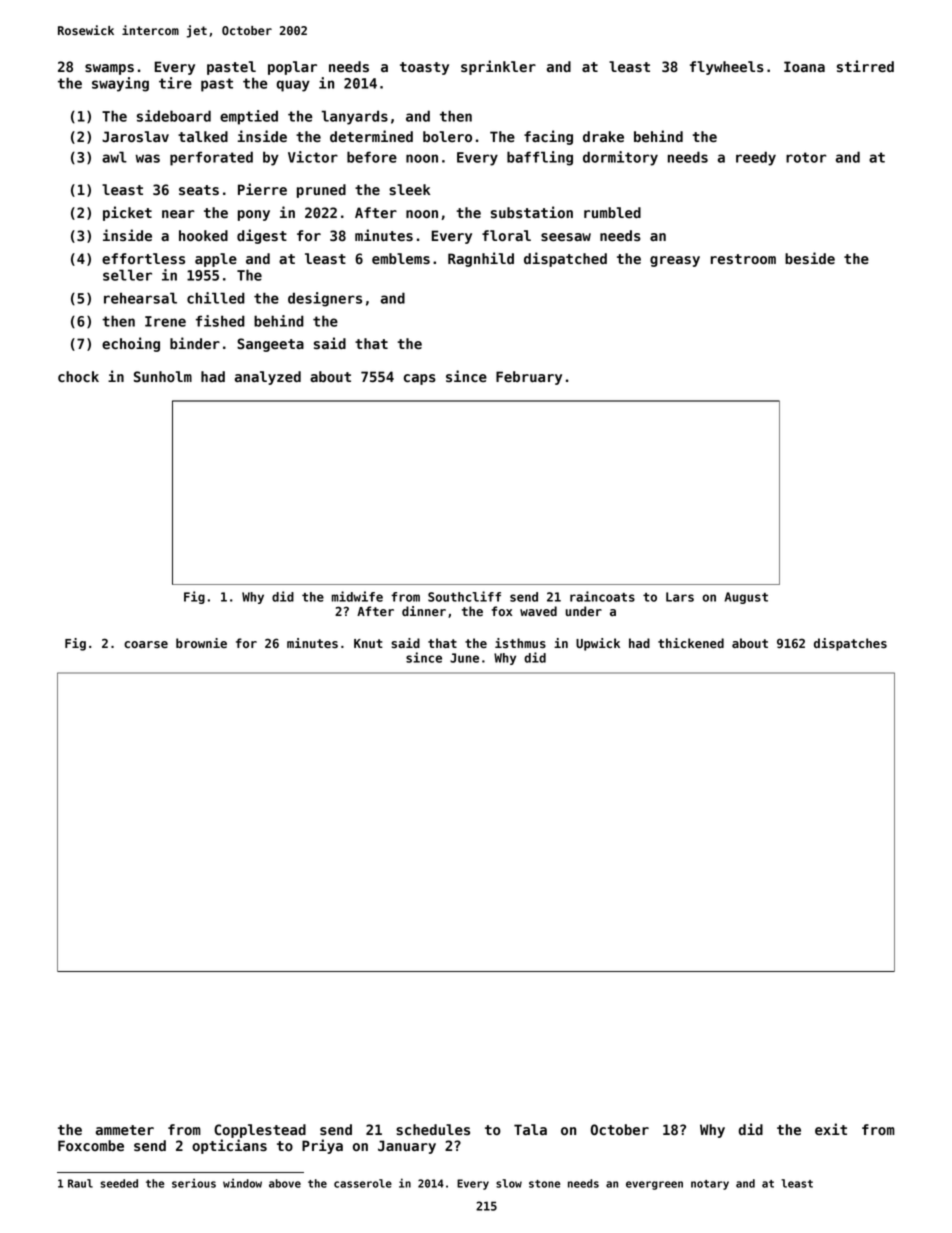 This document has height=1233, width=952. I want to click on stirred, so click(865, 66).
